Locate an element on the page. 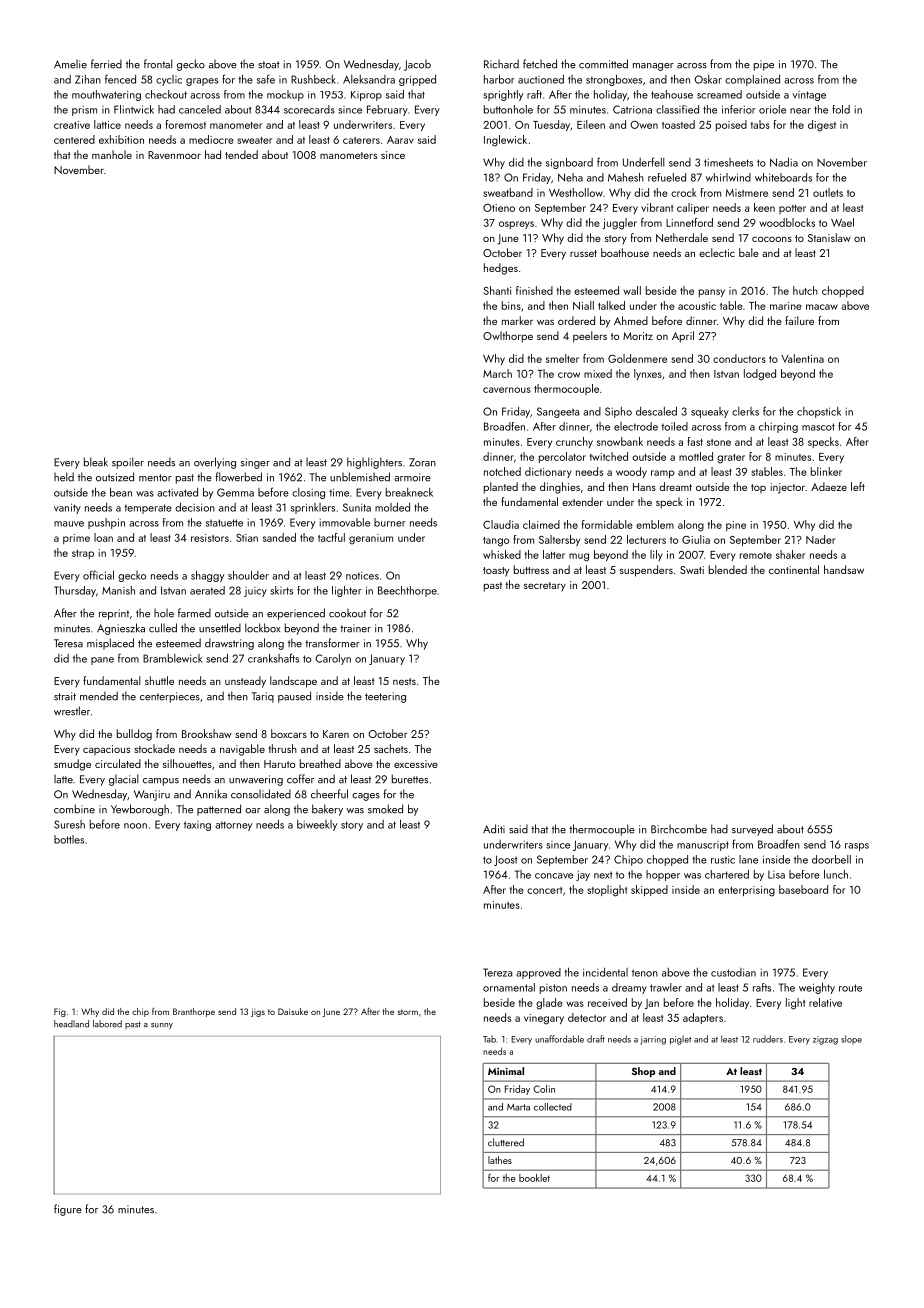 The width and height of the document is (924, 1308). pipe is located at coordinates (764, 65).
